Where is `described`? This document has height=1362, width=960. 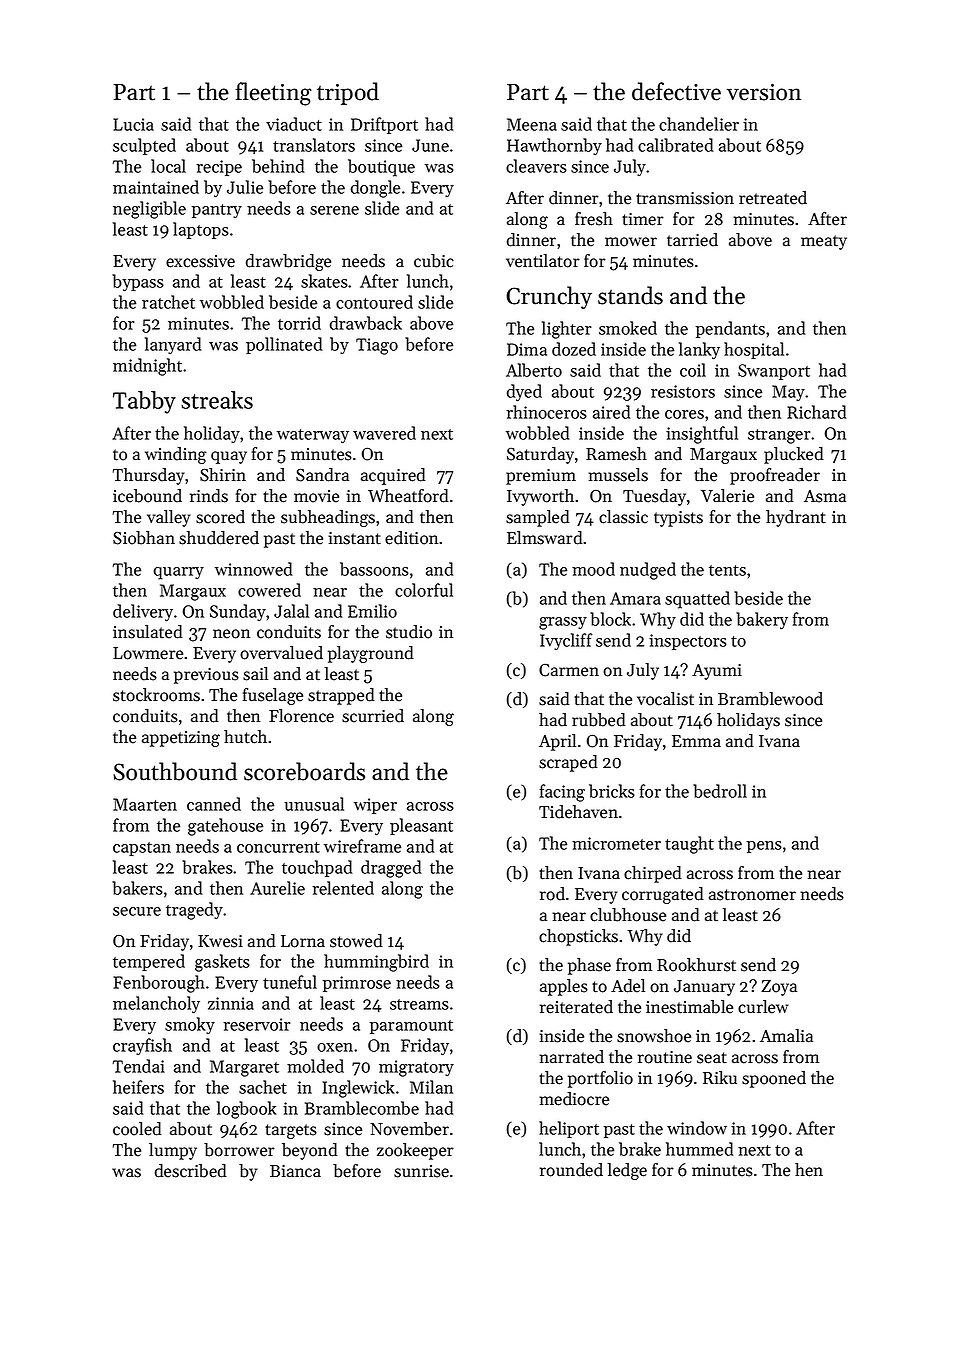
described is located at coordinates (191, 1171).
